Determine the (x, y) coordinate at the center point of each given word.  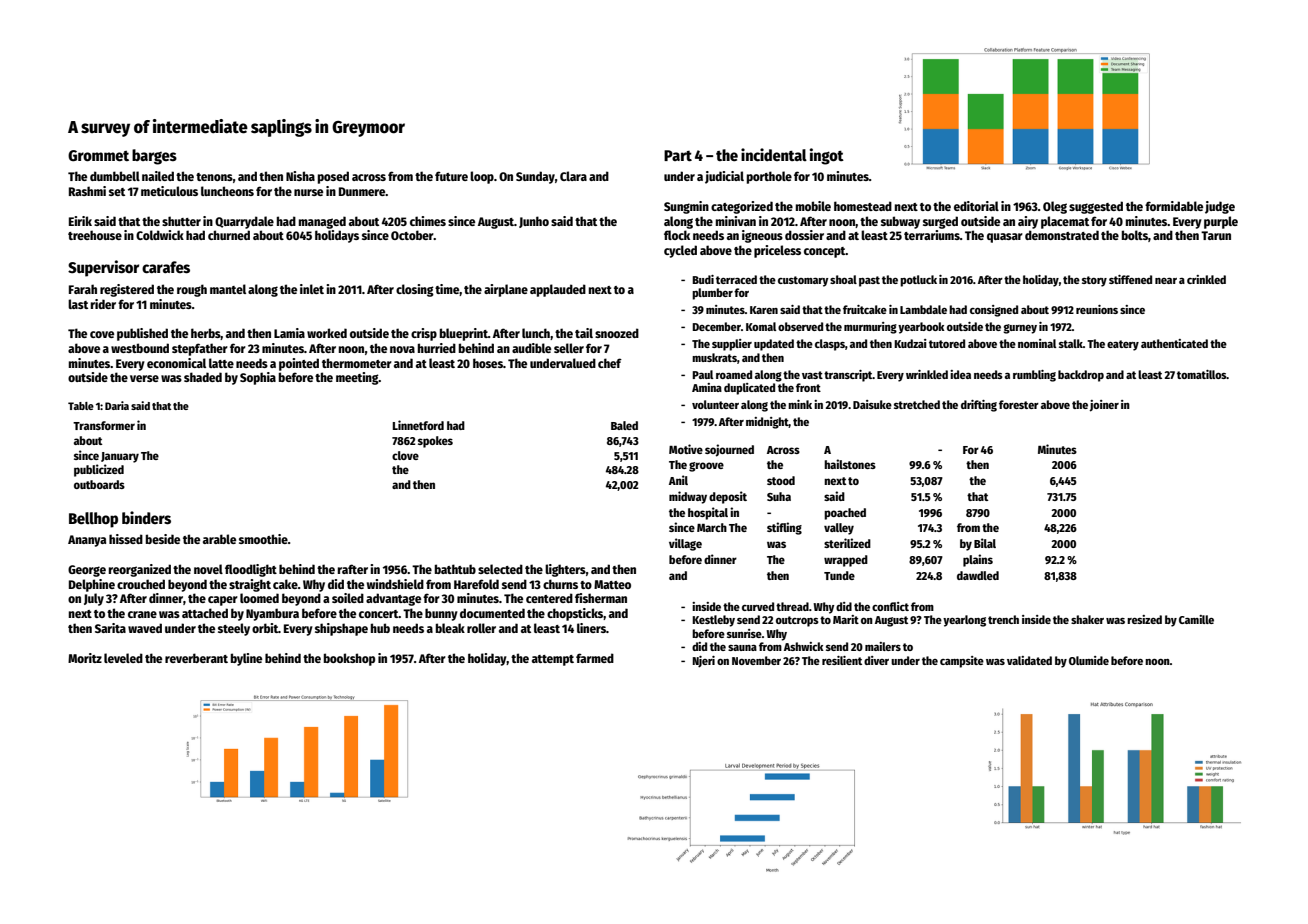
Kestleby (713, 621)
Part (678, 155)
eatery (1123, 345)
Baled (624, 425)
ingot (827, 156)
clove (405, 455)
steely (234, 629)
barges (154, 157)
